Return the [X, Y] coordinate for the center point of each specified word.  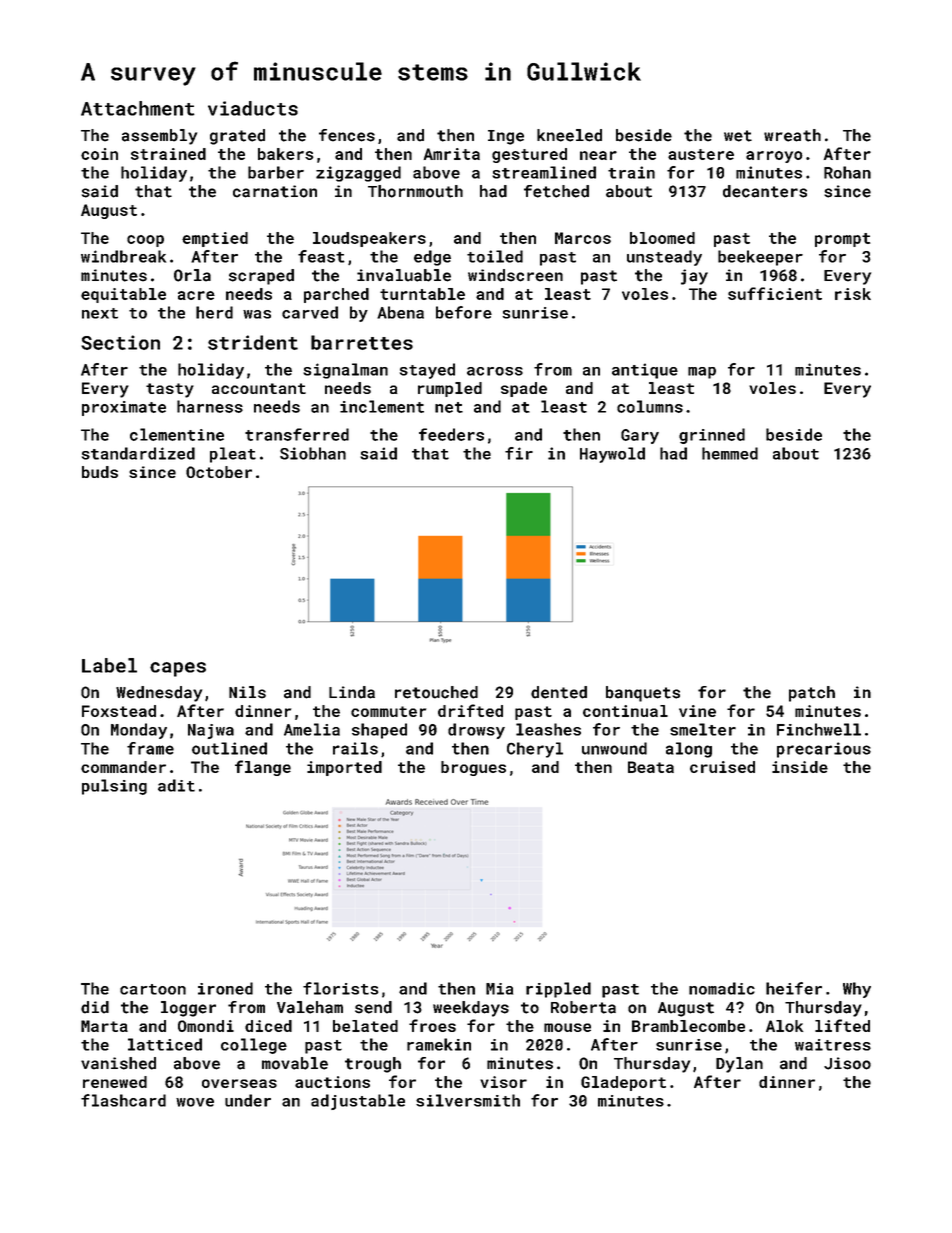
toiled [495, 256]
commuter [388, 711]
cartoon [153, 989]
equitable [123, 295]
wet [738, 136]
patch [812, 694]
